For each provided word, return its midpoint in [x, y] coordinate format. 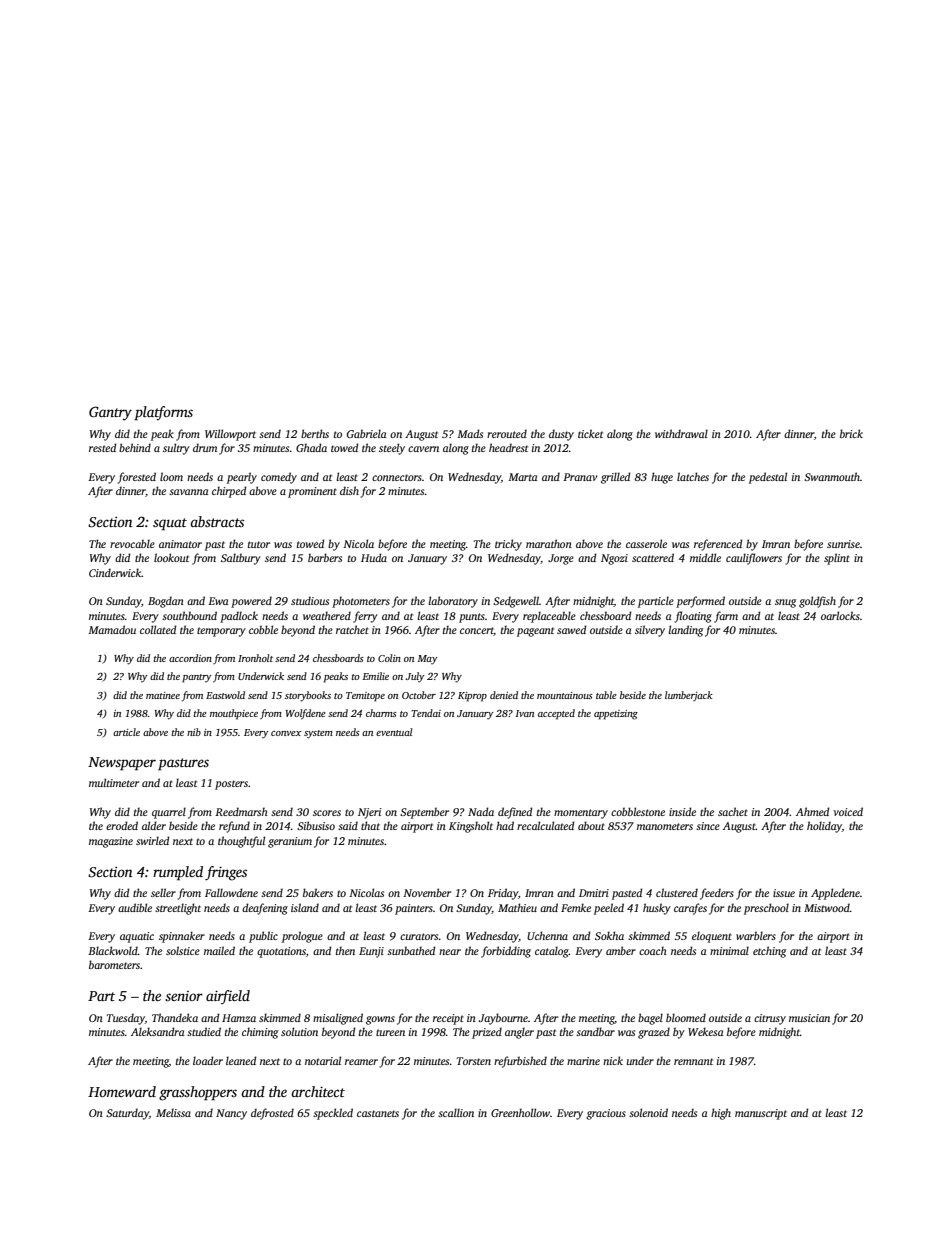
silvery [650, 631]
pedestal [768, 478]
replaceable [549, 617]
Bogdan [166, 602]
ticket [590, 433]
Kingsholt [471, 827]
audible [135, 907]
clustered [677, 892]
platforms [163, 413]
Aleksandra [158, 1031]
